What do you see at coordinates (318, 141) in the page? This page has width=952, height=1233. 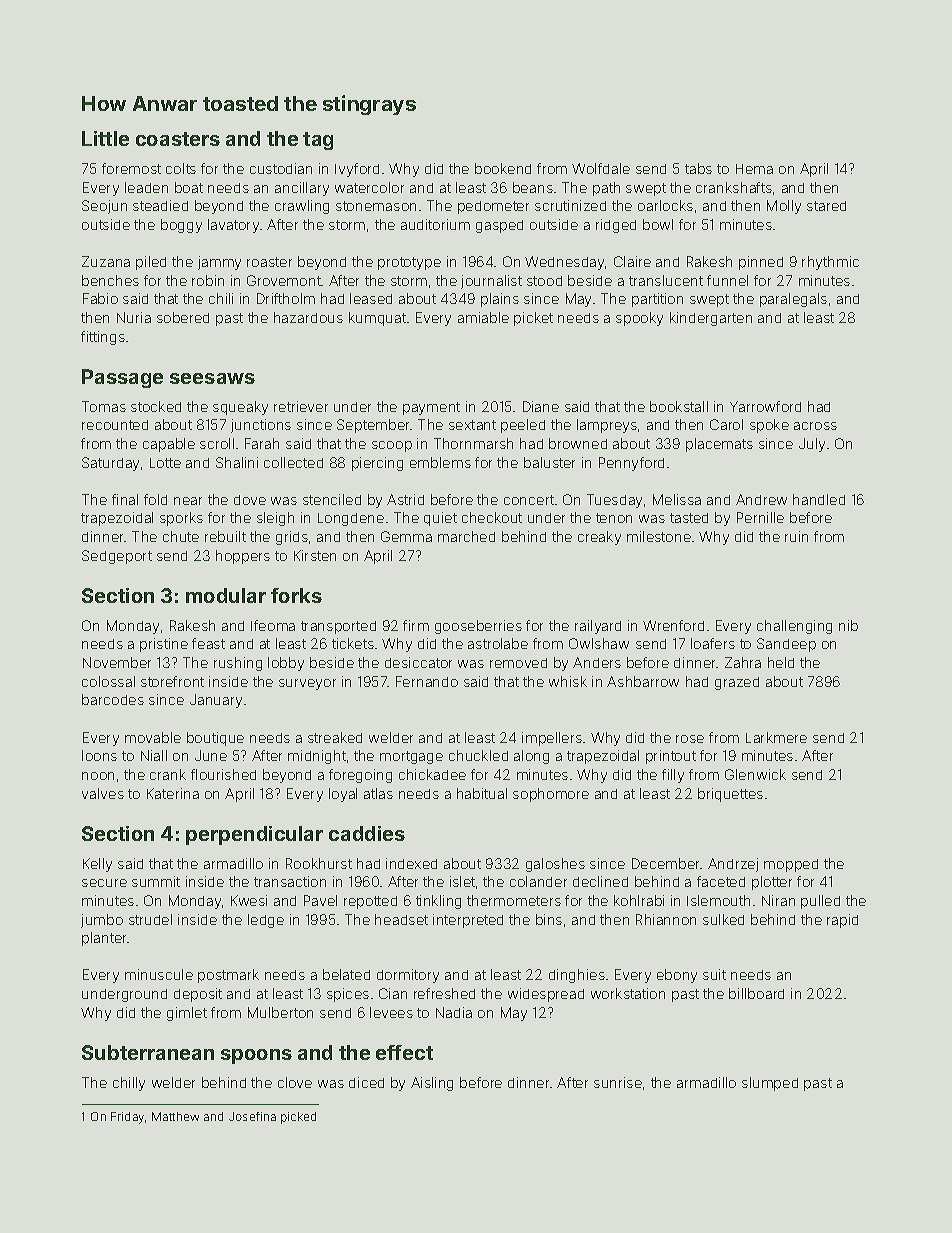 I see `tag` at bounding box center [318, 141].
